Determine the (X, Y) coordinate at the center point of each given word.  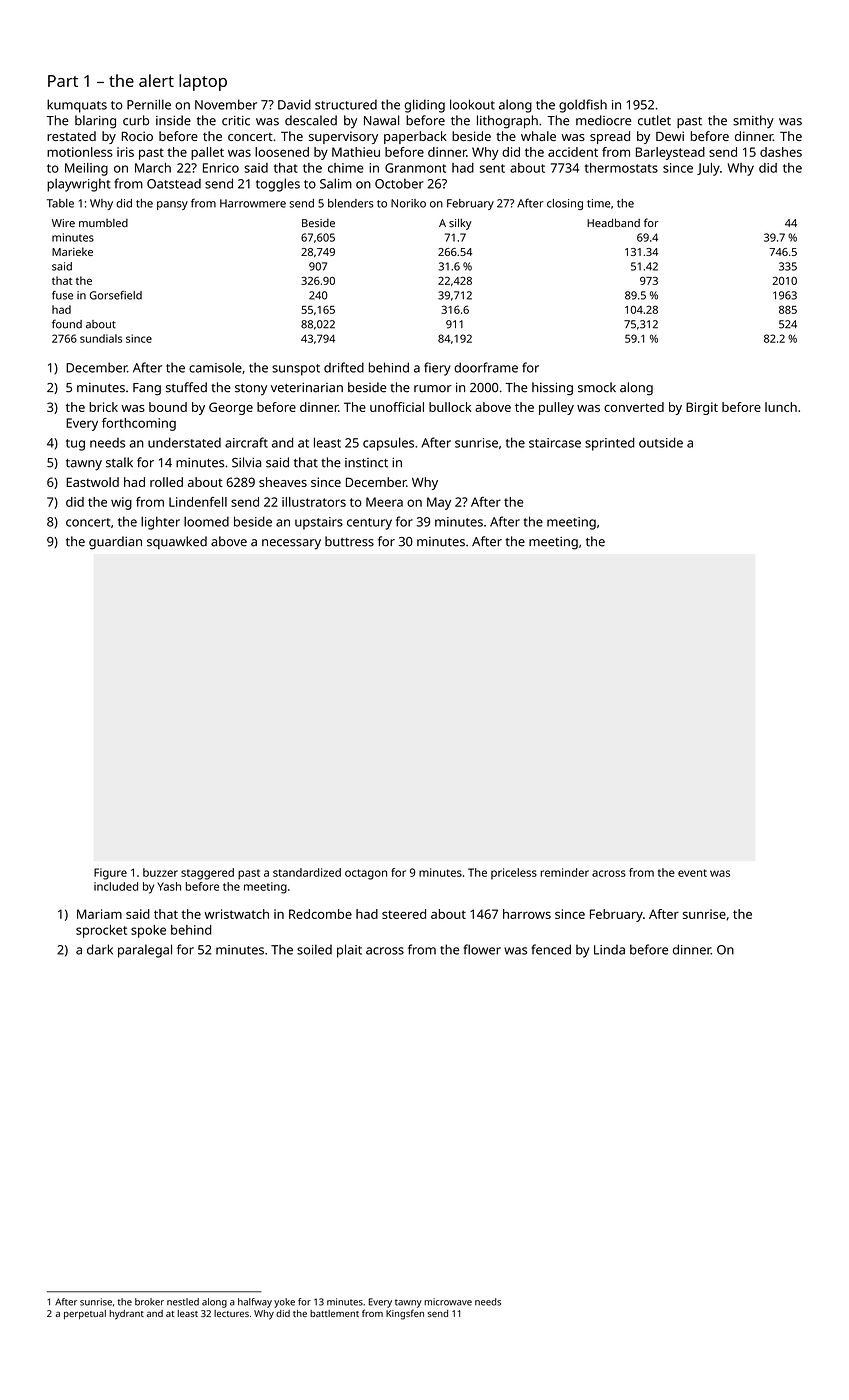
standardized (307, 872)
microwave (448, 1302)
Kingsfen (405, 1314)
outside (661, 442)
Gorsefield (116, 295)
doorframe (486, 367)
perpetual (85, 1314)
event (692, 873)
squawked (177, 542)
